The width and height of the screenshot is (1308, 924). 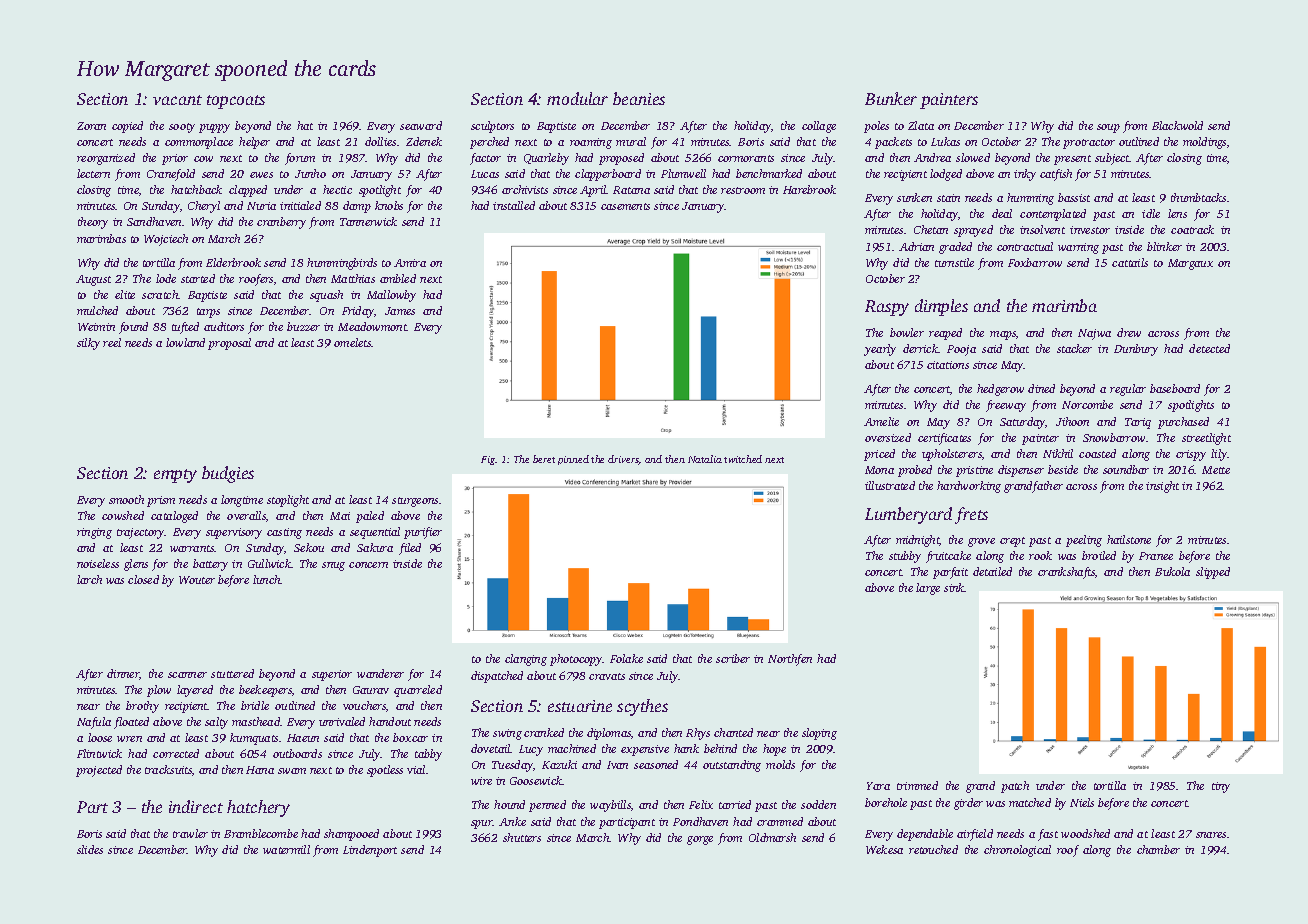 I want to click on derrick, so click(x=920, y=348).
